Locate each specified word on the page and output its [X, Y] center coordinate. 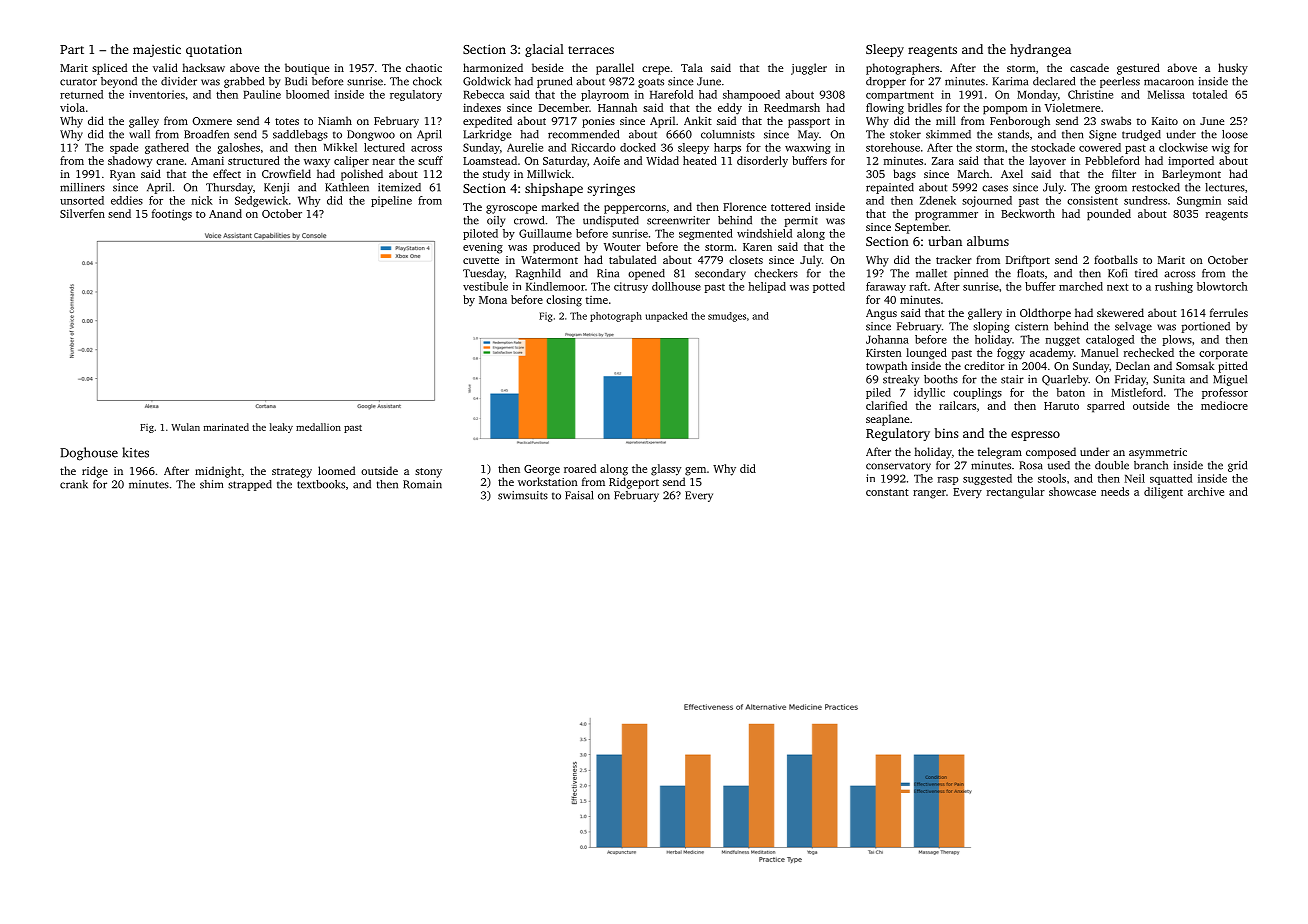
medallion [318, 427]
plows [1177, 340]
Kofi [1117, 273]
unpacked [666, 317]
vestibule [485, 286]
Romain [422, 484]
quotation [214, 50]
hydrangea [1040, 50]
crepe [656, 70]
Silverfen [82, 213]
